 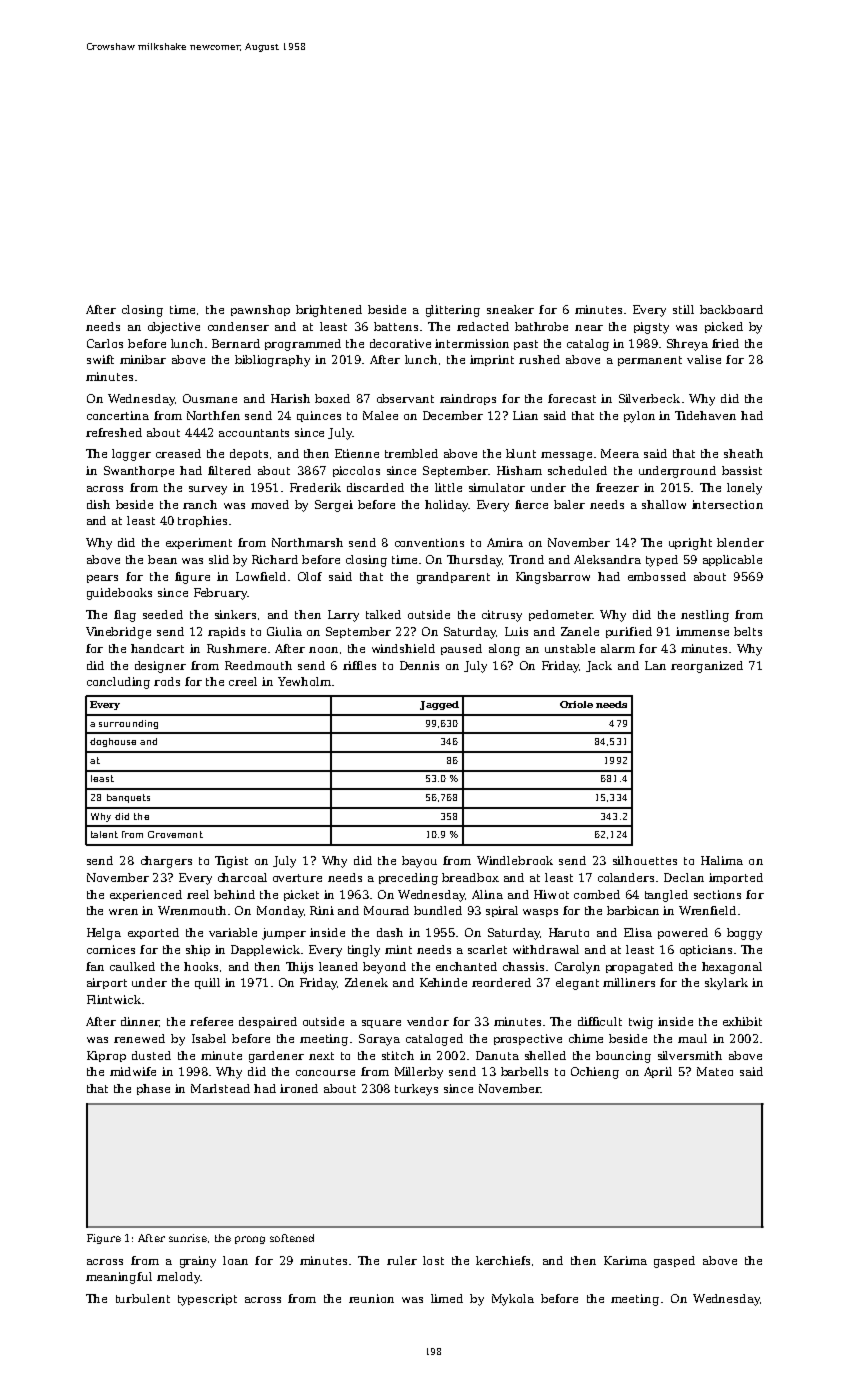 What do you see at coordinates (234, 894) in the screenshot?
I see `behind` at bounding box center [234, 894].
